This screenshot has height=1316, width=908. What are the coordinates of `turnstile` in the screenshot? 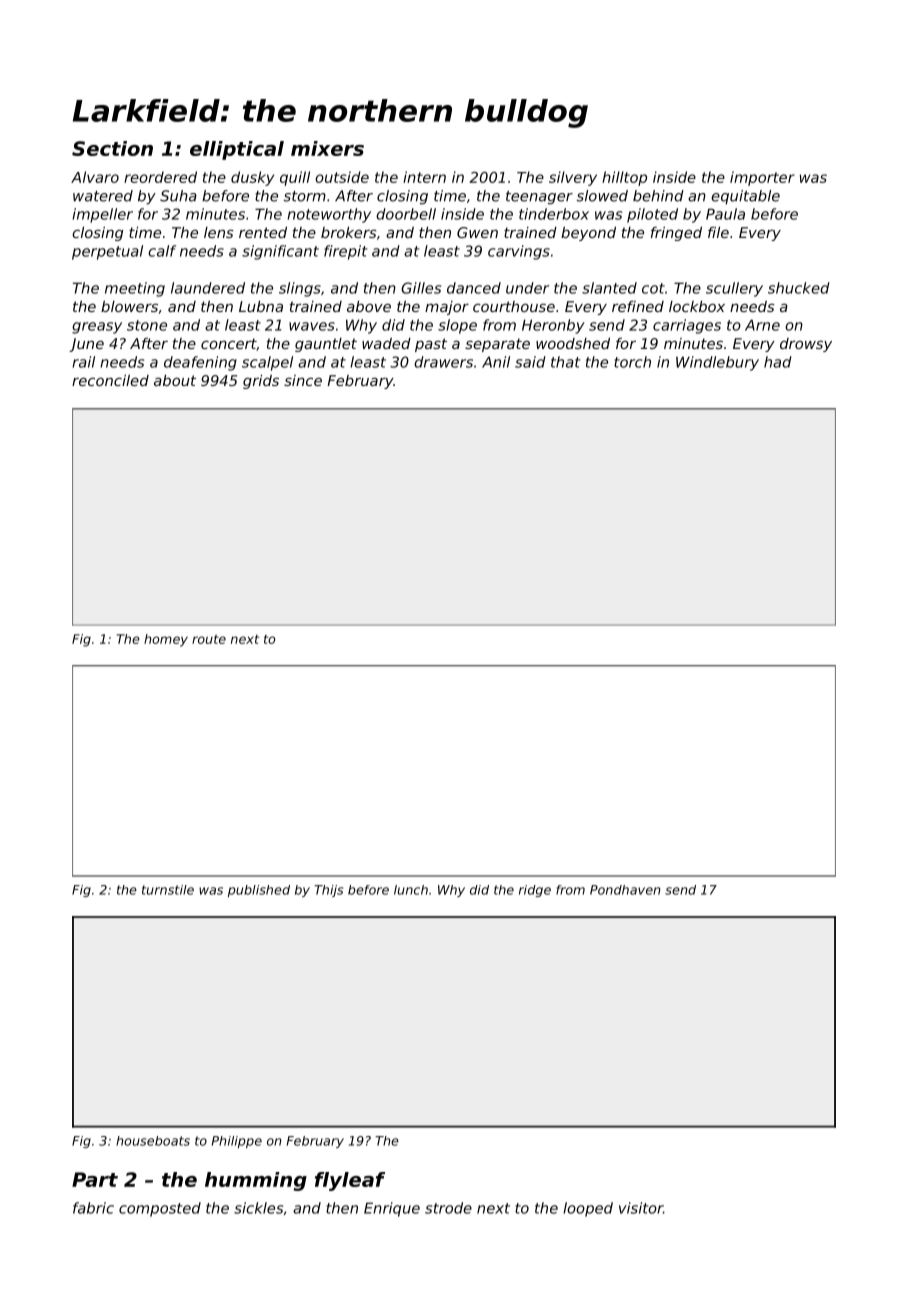 It's located at (168, 890).
